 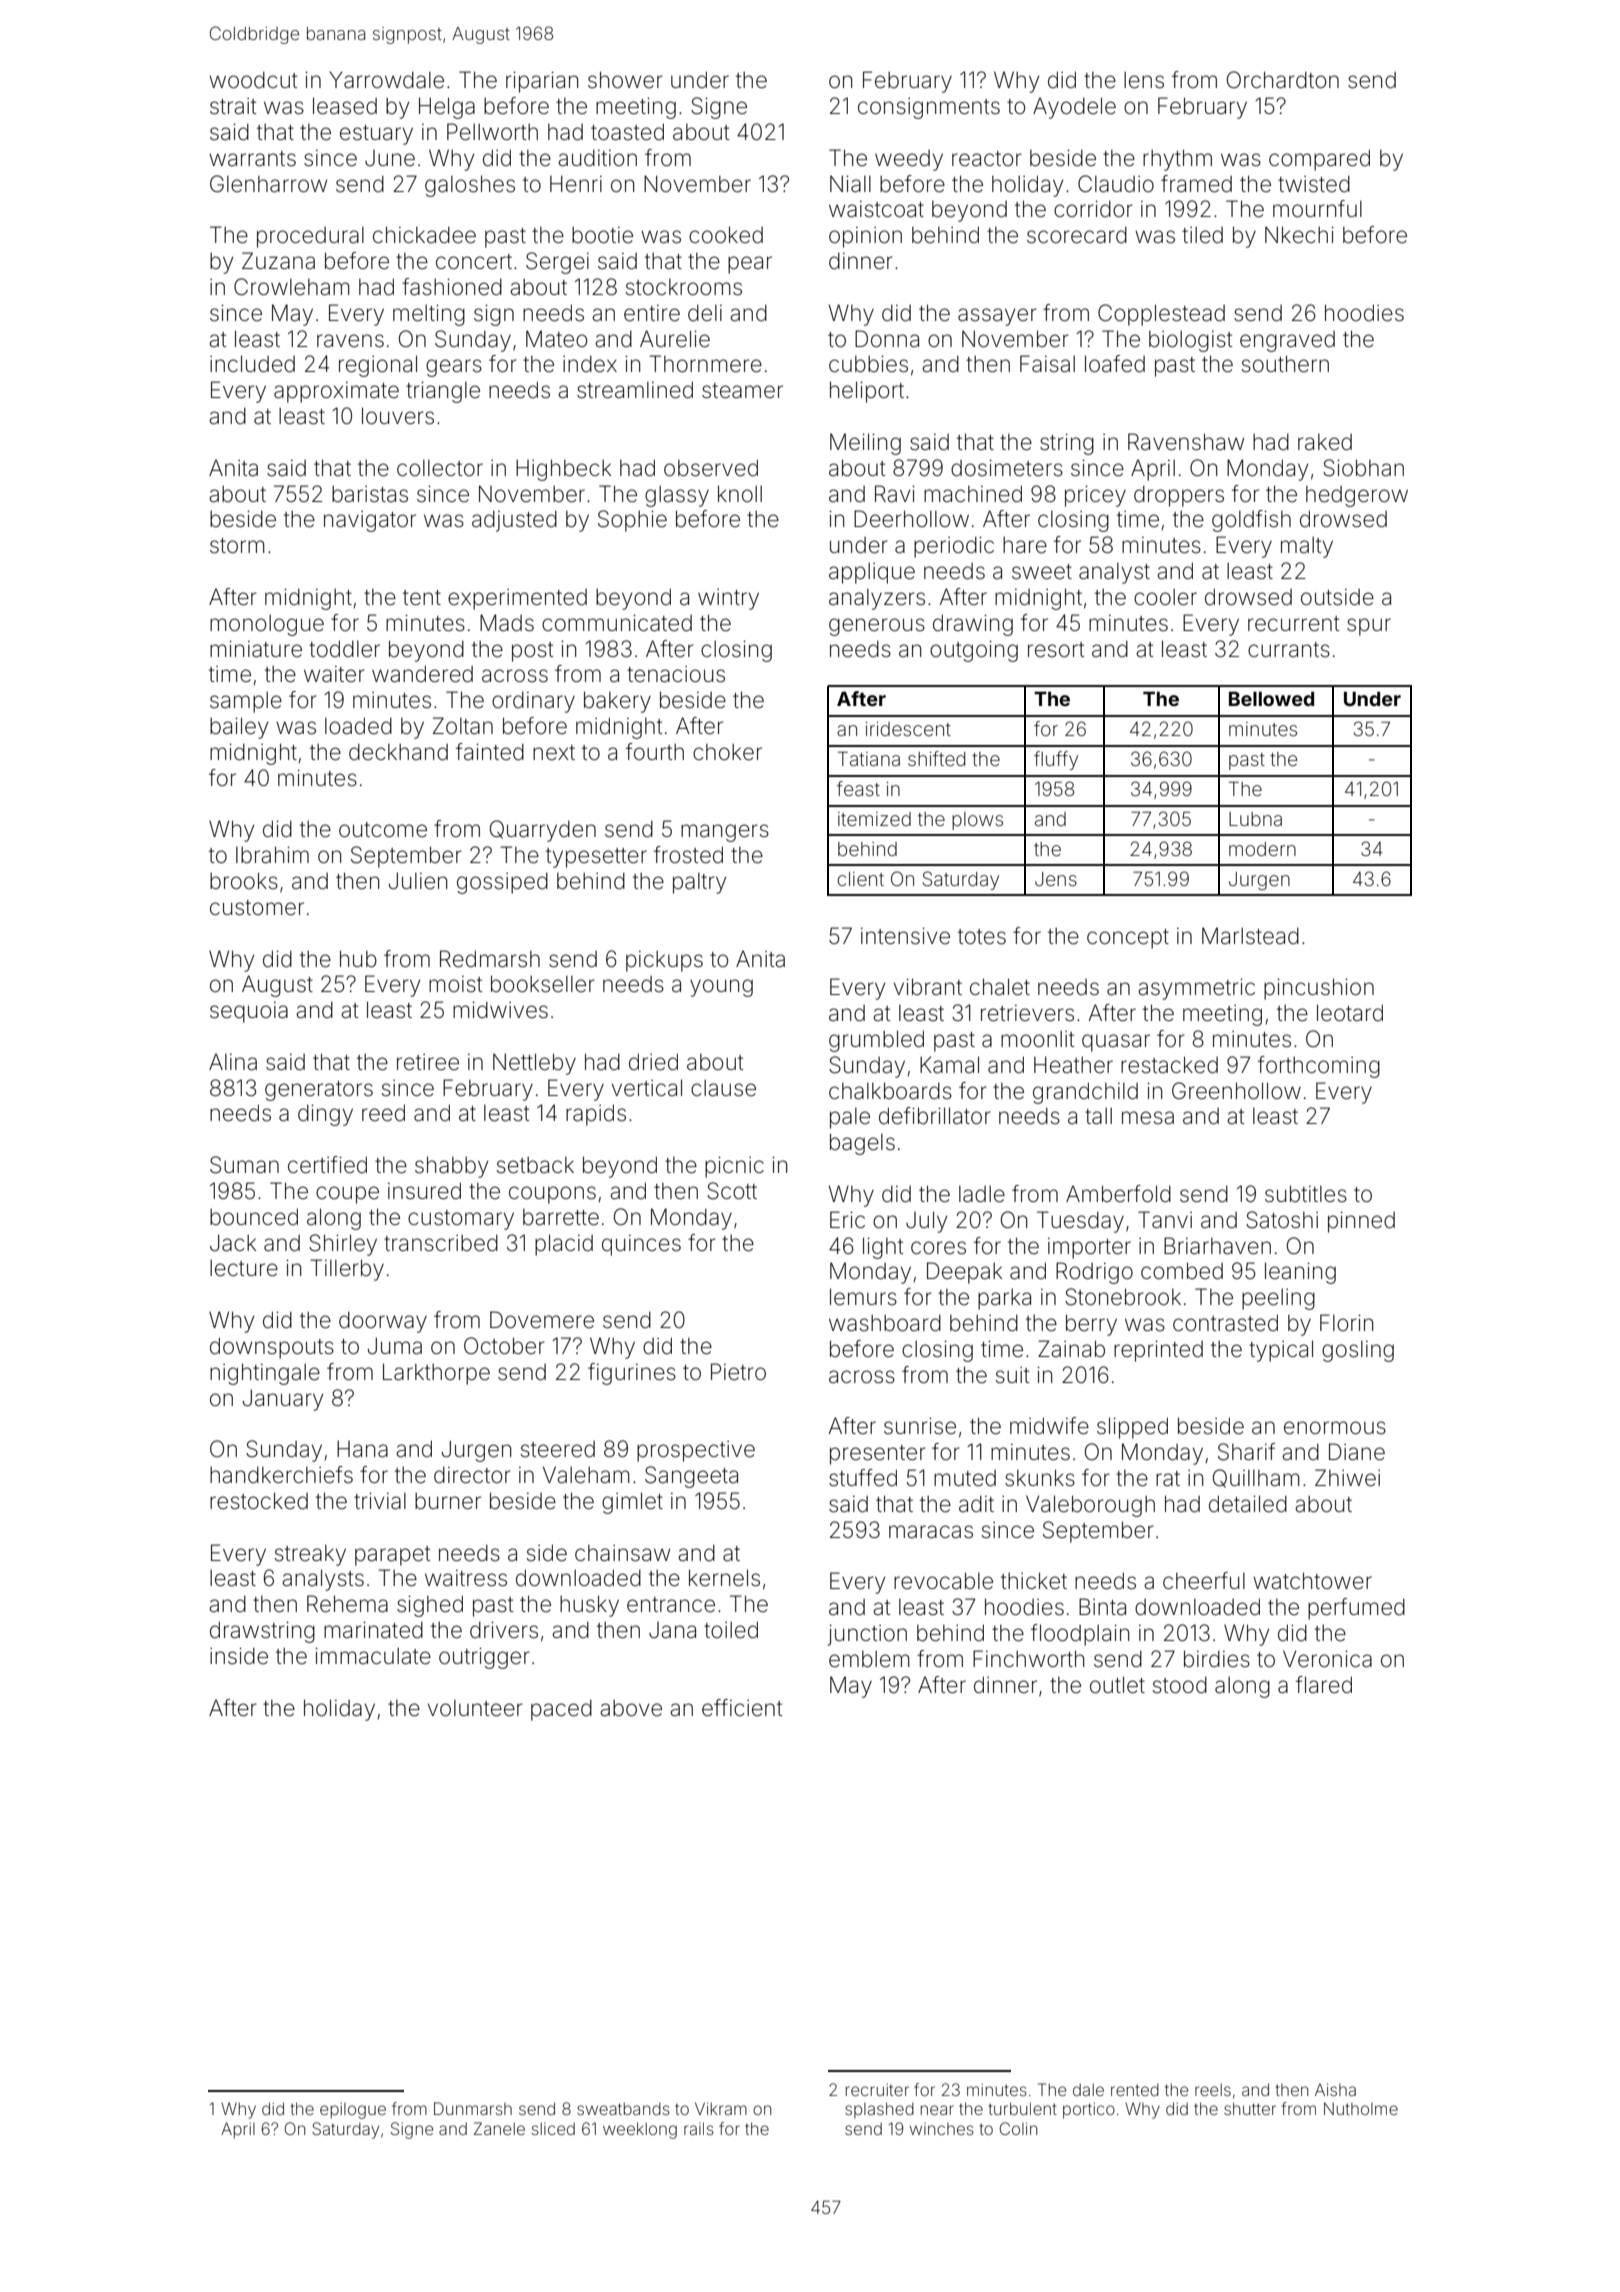 I want to click on Vikram, so click(x=721, y=2108).
